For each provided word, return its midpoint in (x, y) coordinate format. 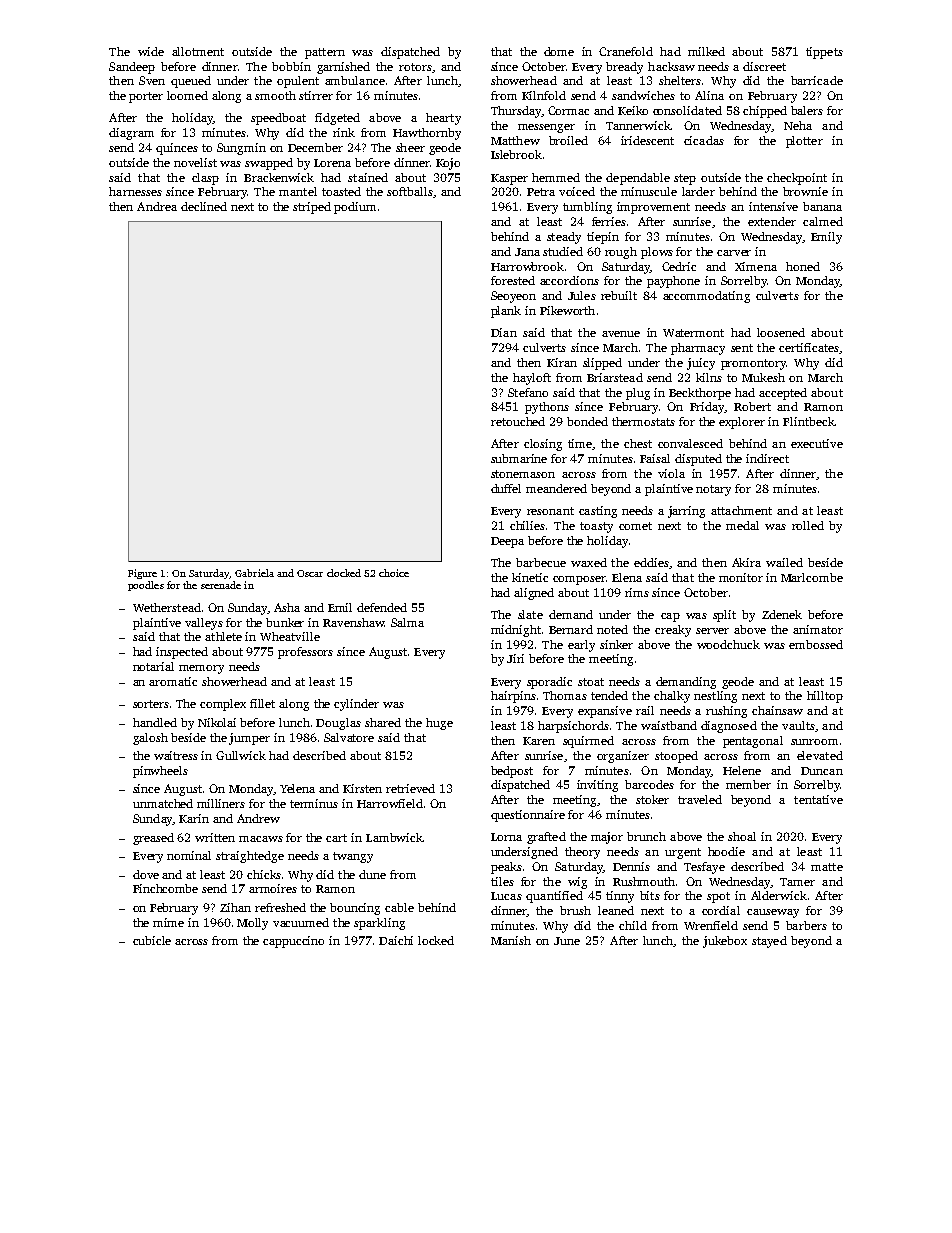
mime (168, 922)
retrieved (410, 788)
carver (734, 253)
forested (513, 280)
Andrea (157, 206)
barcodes (649, 784)
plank (506, 312)
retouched (518, 421)
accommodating (706, 297)
